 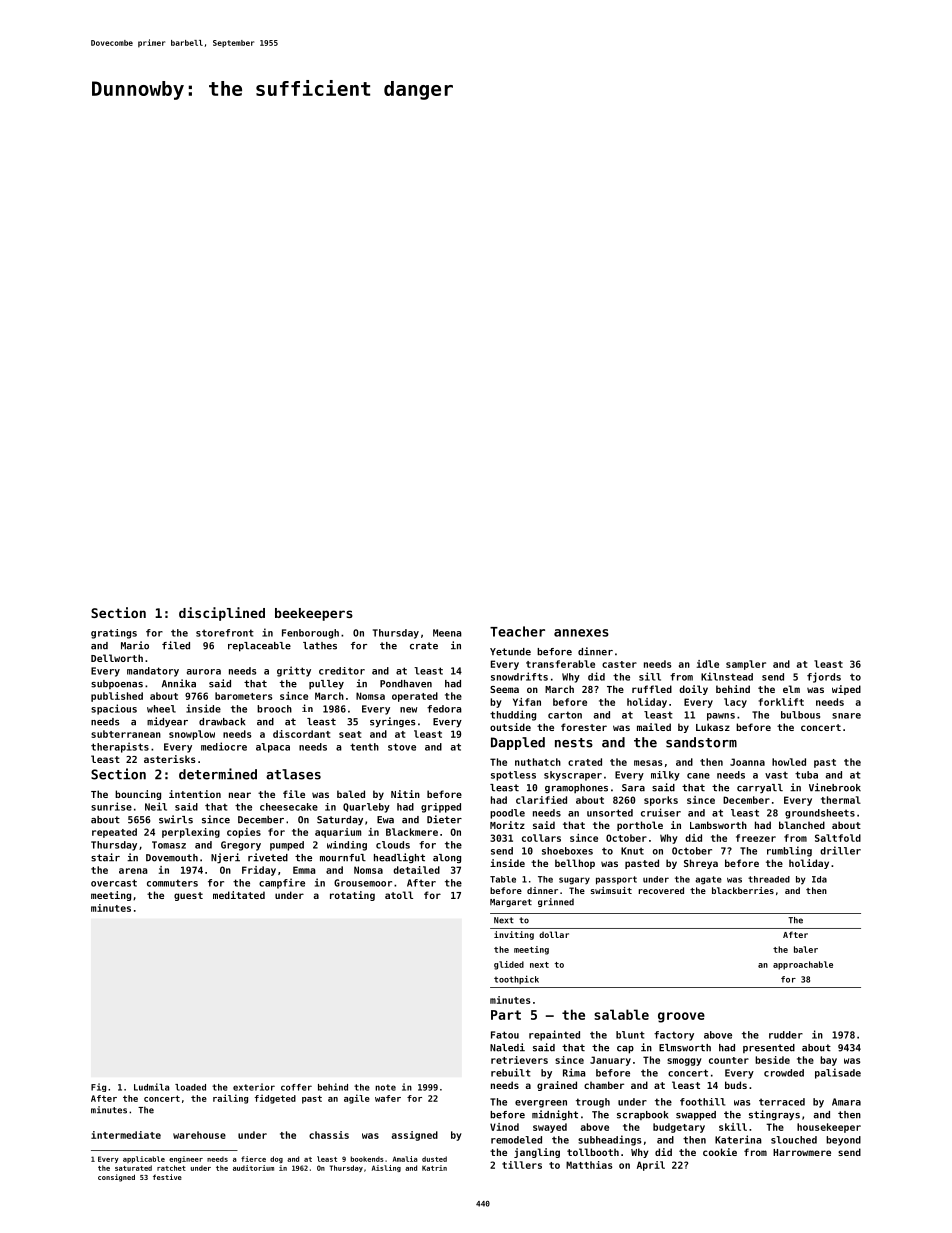 I want to click on determined, so click(x=218, y=774).
